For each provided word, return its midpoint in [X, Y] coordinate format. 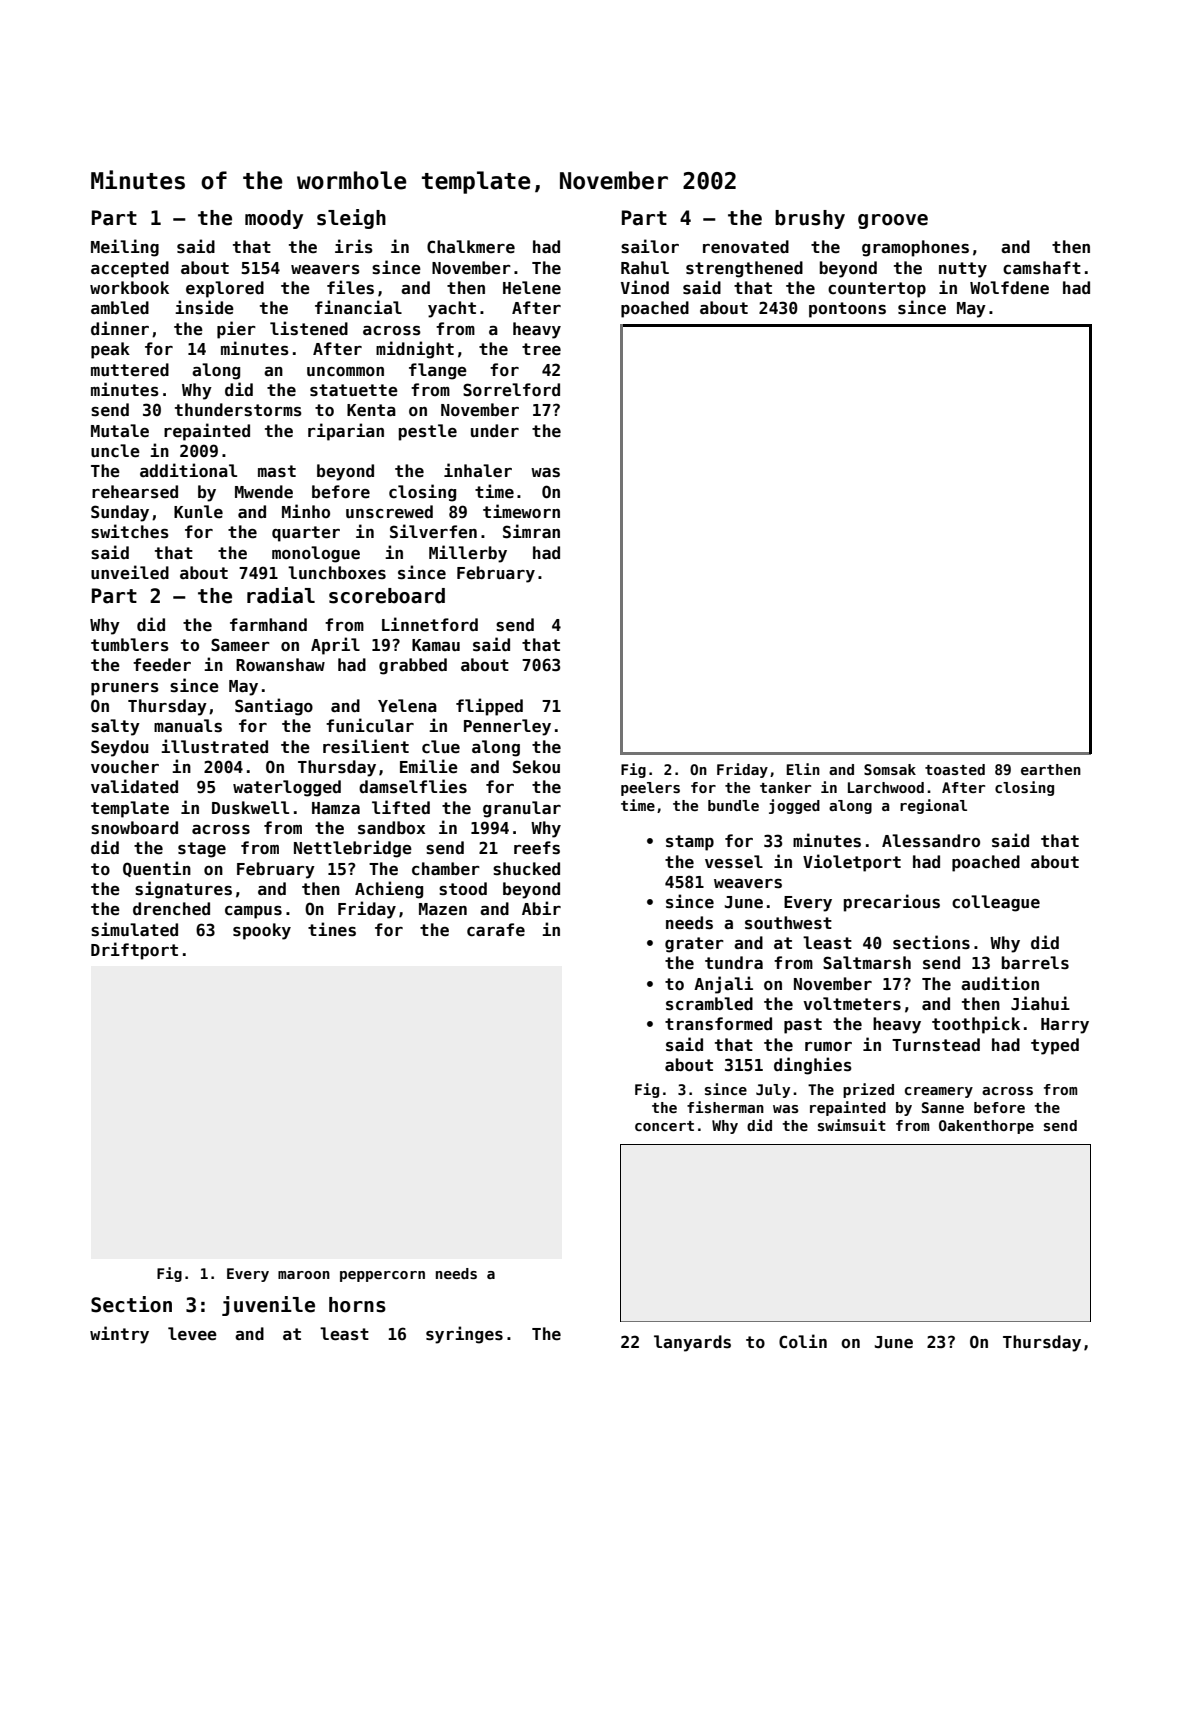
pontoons [847, 310]
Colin [803, 1341]
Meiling [125, 248]
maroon [304, 1275]
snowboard [134, 828]
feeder [162, 665]
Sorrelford [511, 390]
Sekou [536, 766]
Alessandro [931, 841]
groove [893, 221]
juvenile [268, 1306]
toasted [955, 769]
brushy [810, 219]
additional [188, 470]
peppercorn [382, 1276]
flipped [489, 707]
